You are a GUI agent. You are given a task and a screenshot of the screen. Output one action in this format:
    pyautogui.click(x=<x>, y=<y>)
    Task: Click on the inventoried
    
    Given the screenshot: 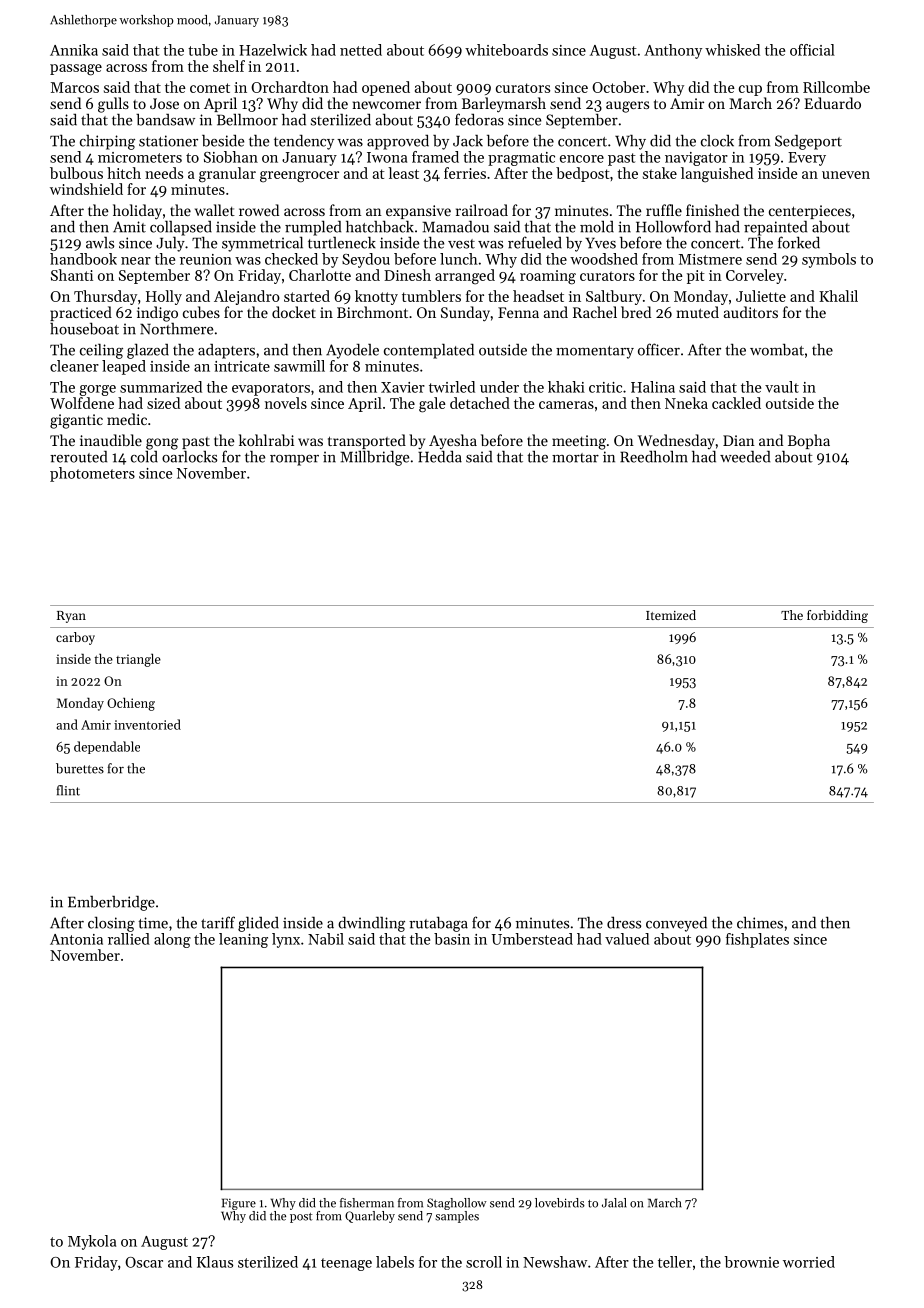 What is the action you would take?
    pyautogui.click(x=147, y=724)
